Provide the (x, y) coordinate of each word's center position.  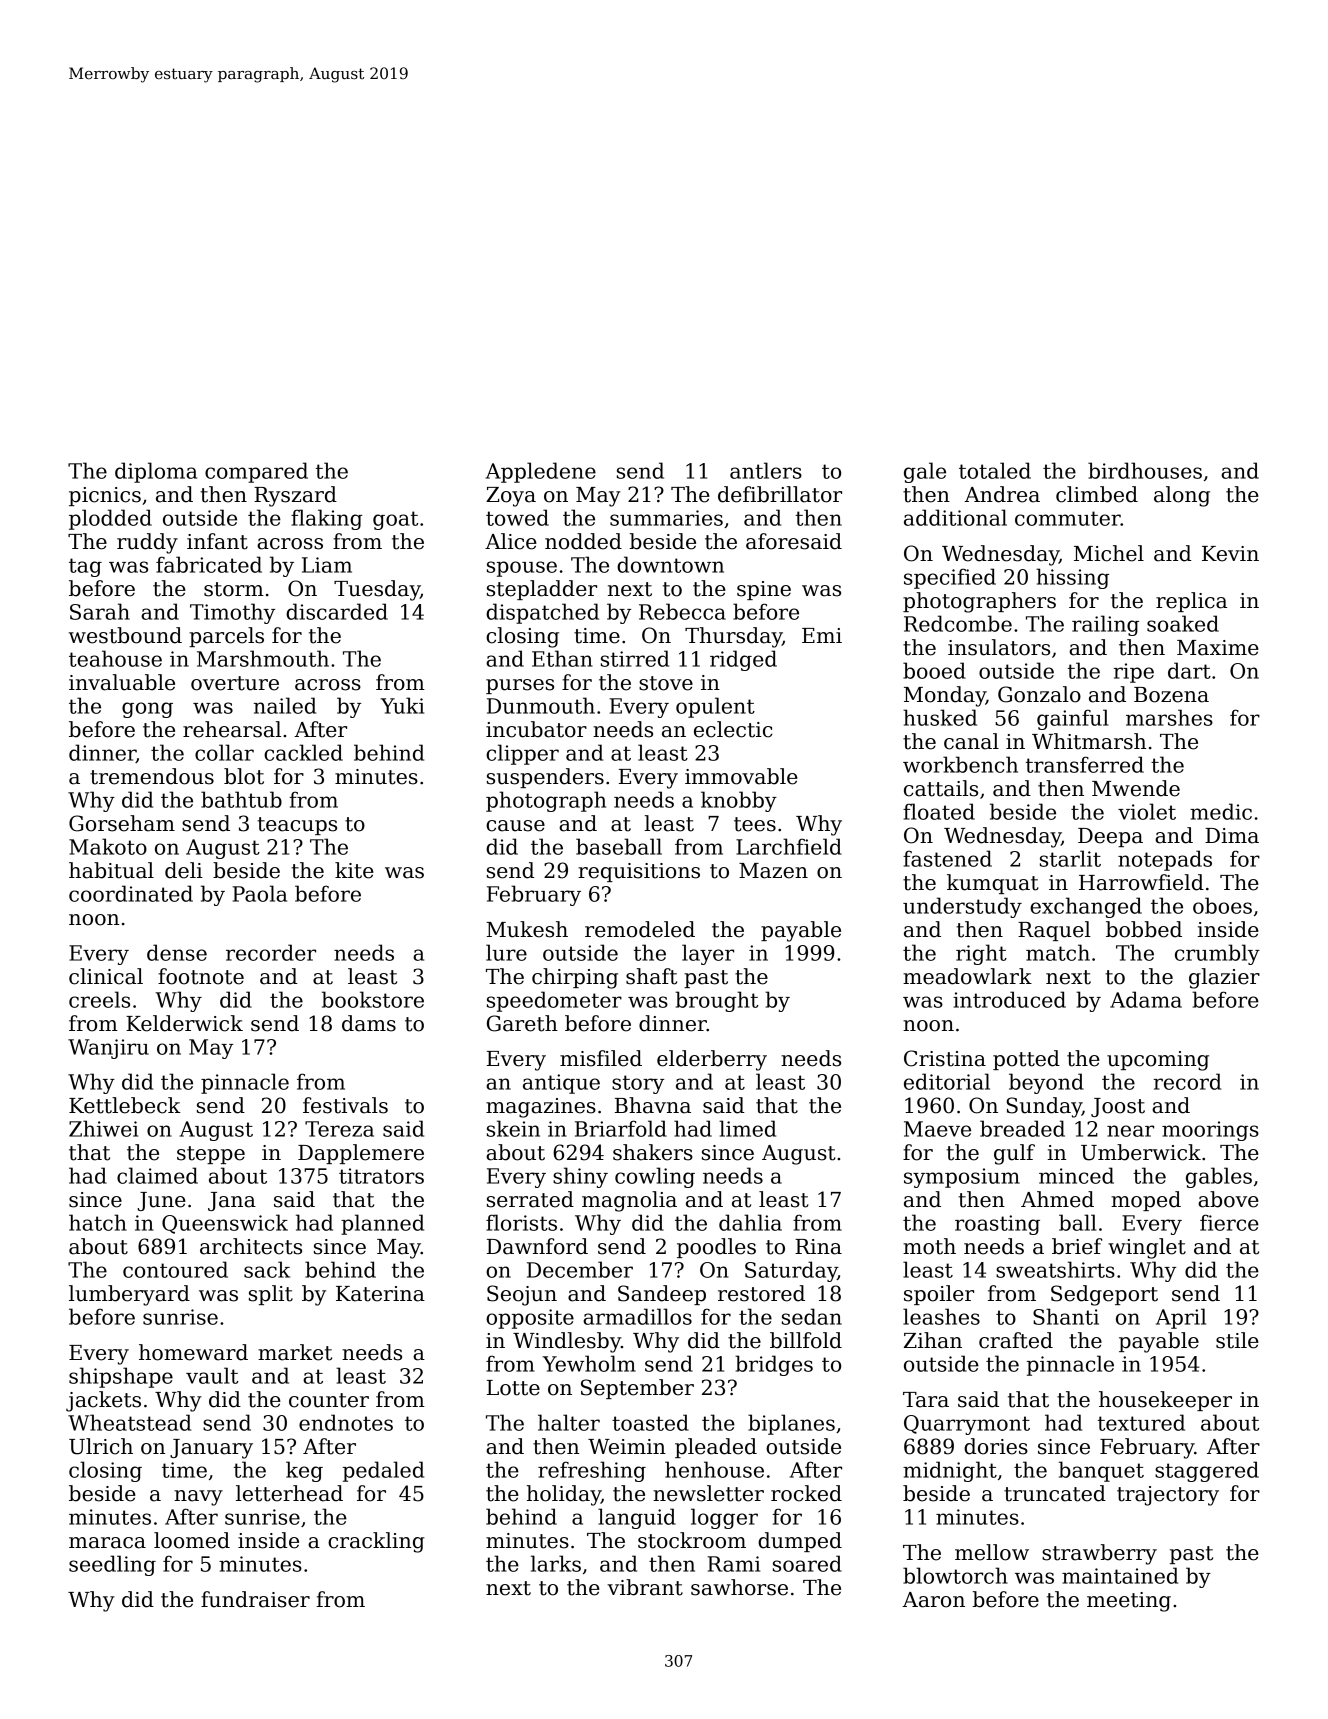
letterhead (289, 1493)
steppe (211, 1155)
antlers (766, 470)
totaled (995, 470)
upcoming (1158, 1061)
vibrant (645, 1587)
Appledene (541, 472)
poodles (716, 1248)
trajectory (1168, 1496)
